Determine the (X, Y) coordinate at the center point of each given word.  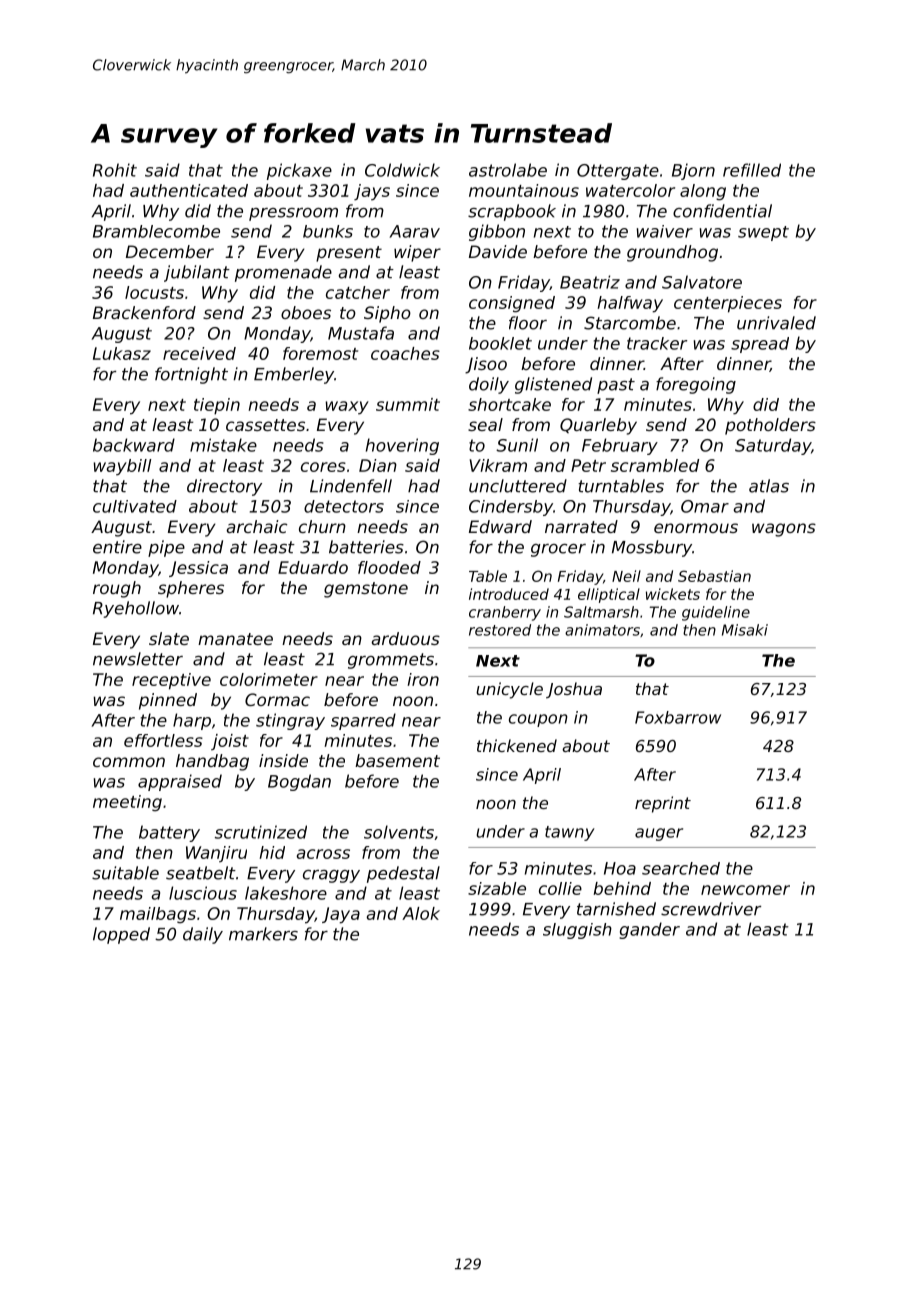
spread (760, 345)
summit (408, 404)
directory (224, 487)
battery (169, 833)
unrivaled (776, 323)
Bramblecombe (156, 231)
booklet (500, 343)
